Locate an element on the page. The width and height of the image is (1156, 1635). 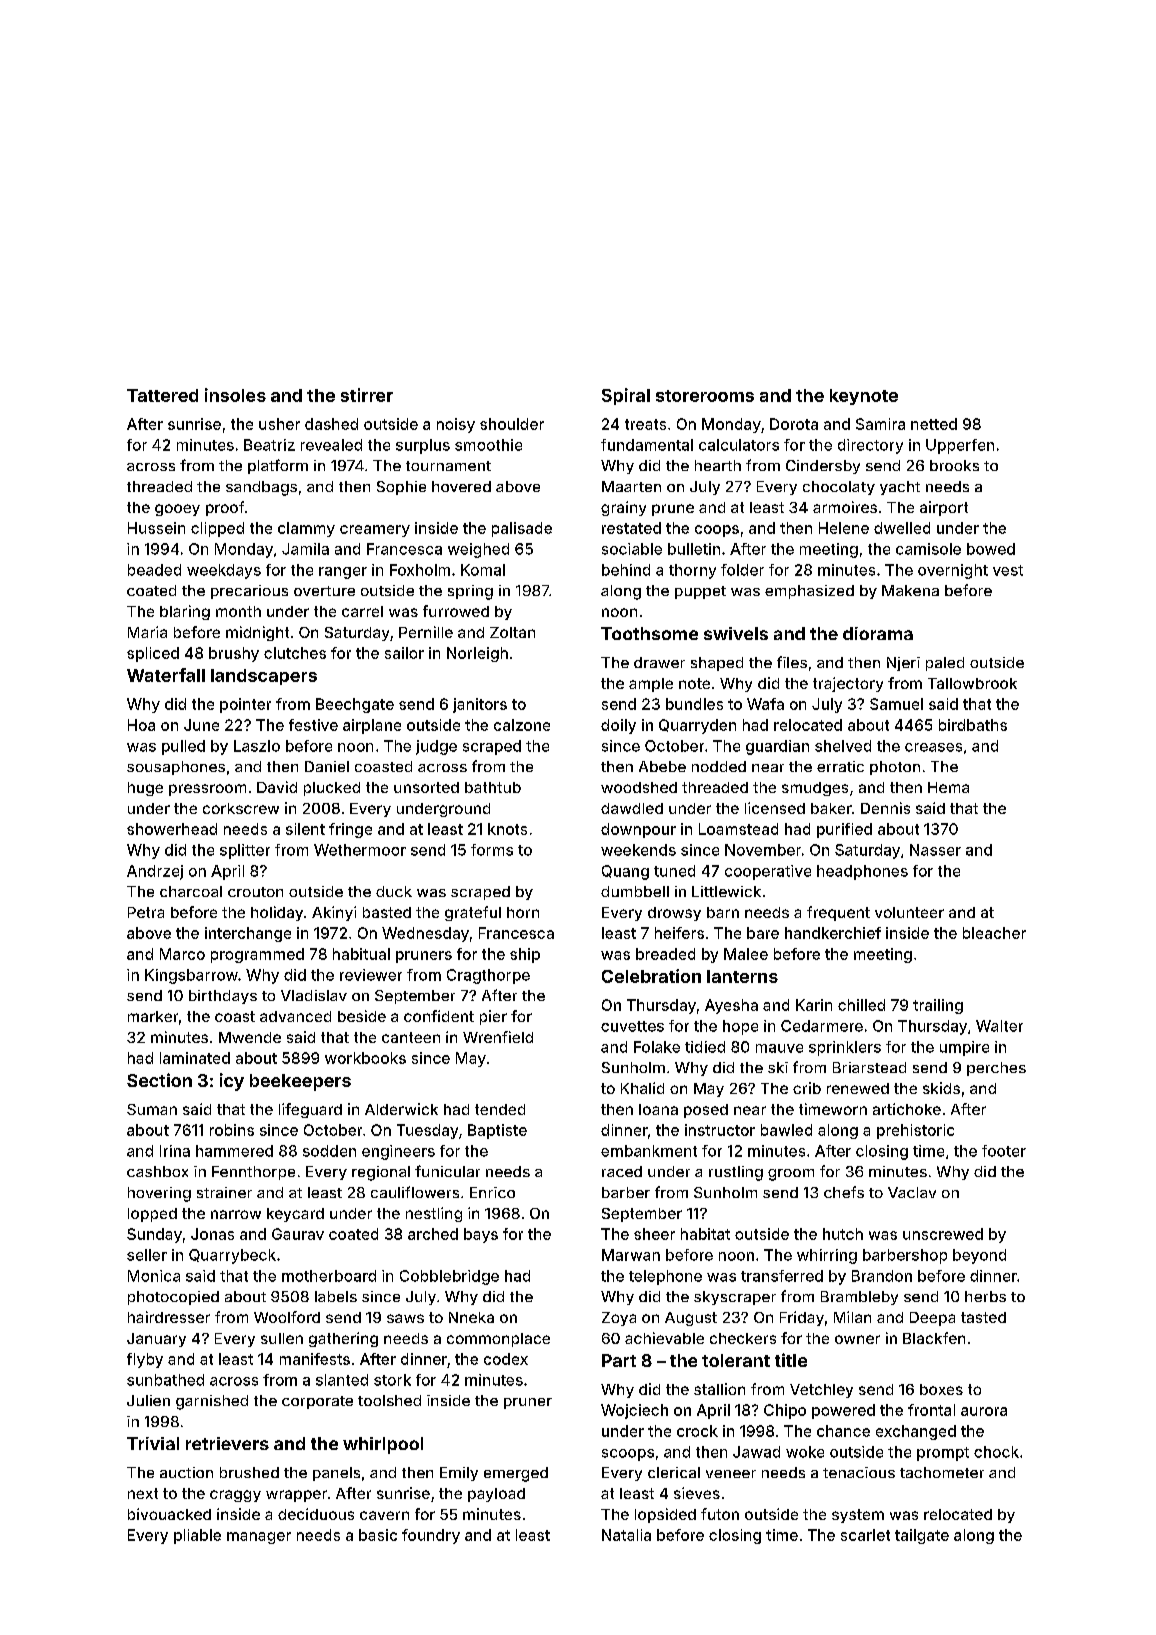
Zoya is located at coordinates (619, 1319).
